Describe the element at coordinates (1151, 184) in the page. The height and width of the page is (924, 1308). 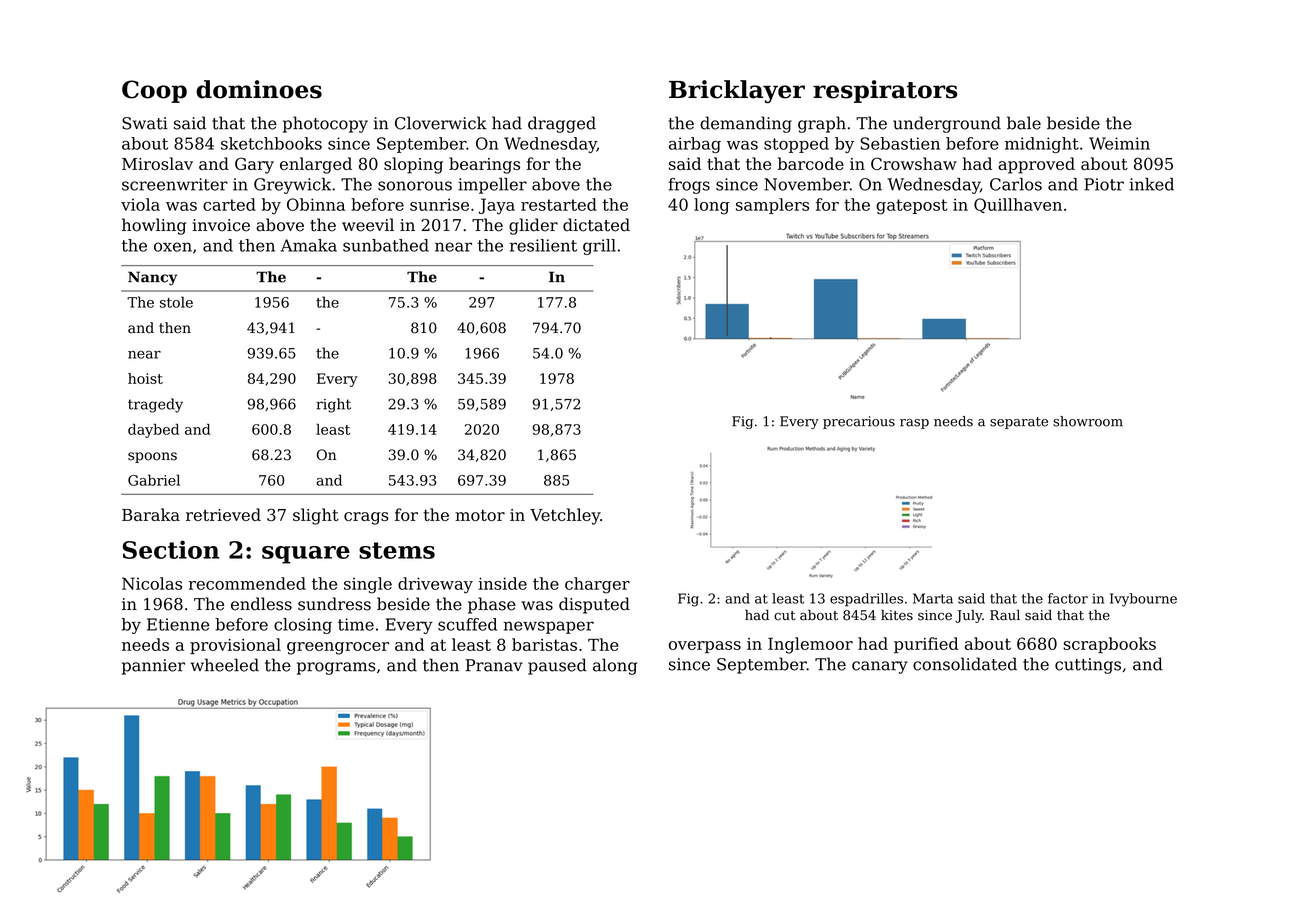
I see `inked` at that location.
